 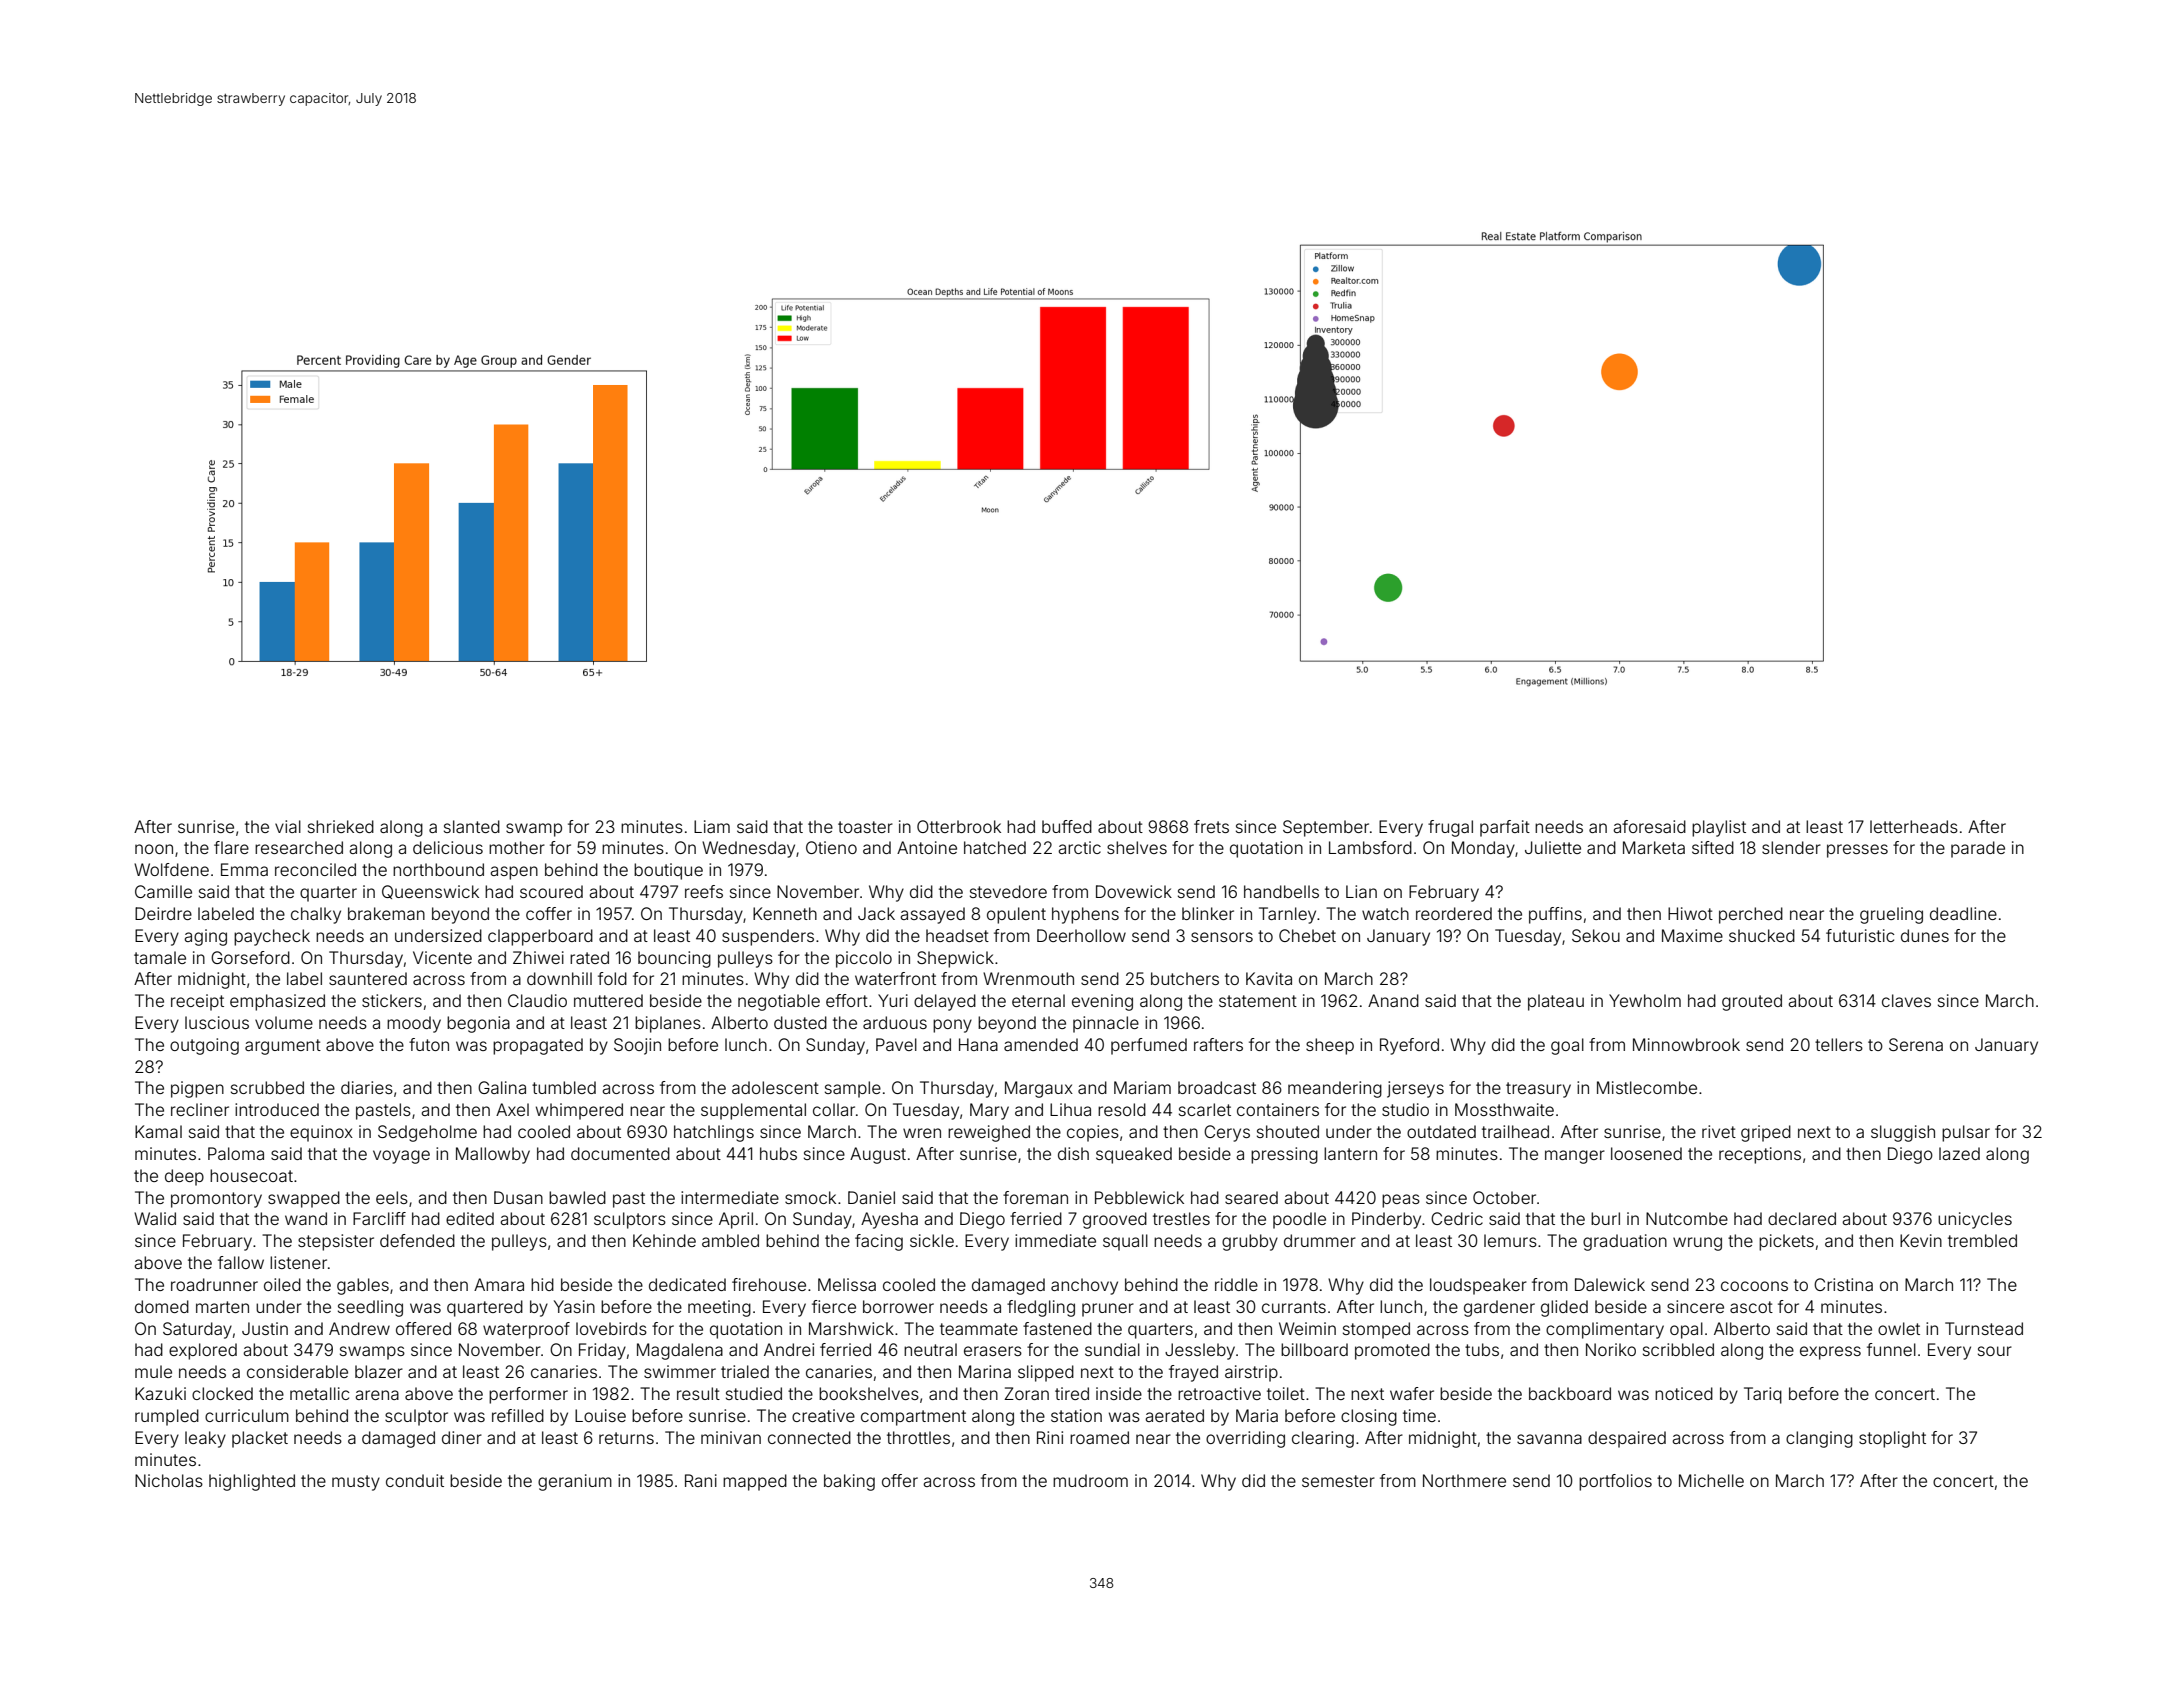 What do you see at coordinates (1090, 1480) in the screenshot?
I see `mudroom` at bounding box center [1090, 1480].
